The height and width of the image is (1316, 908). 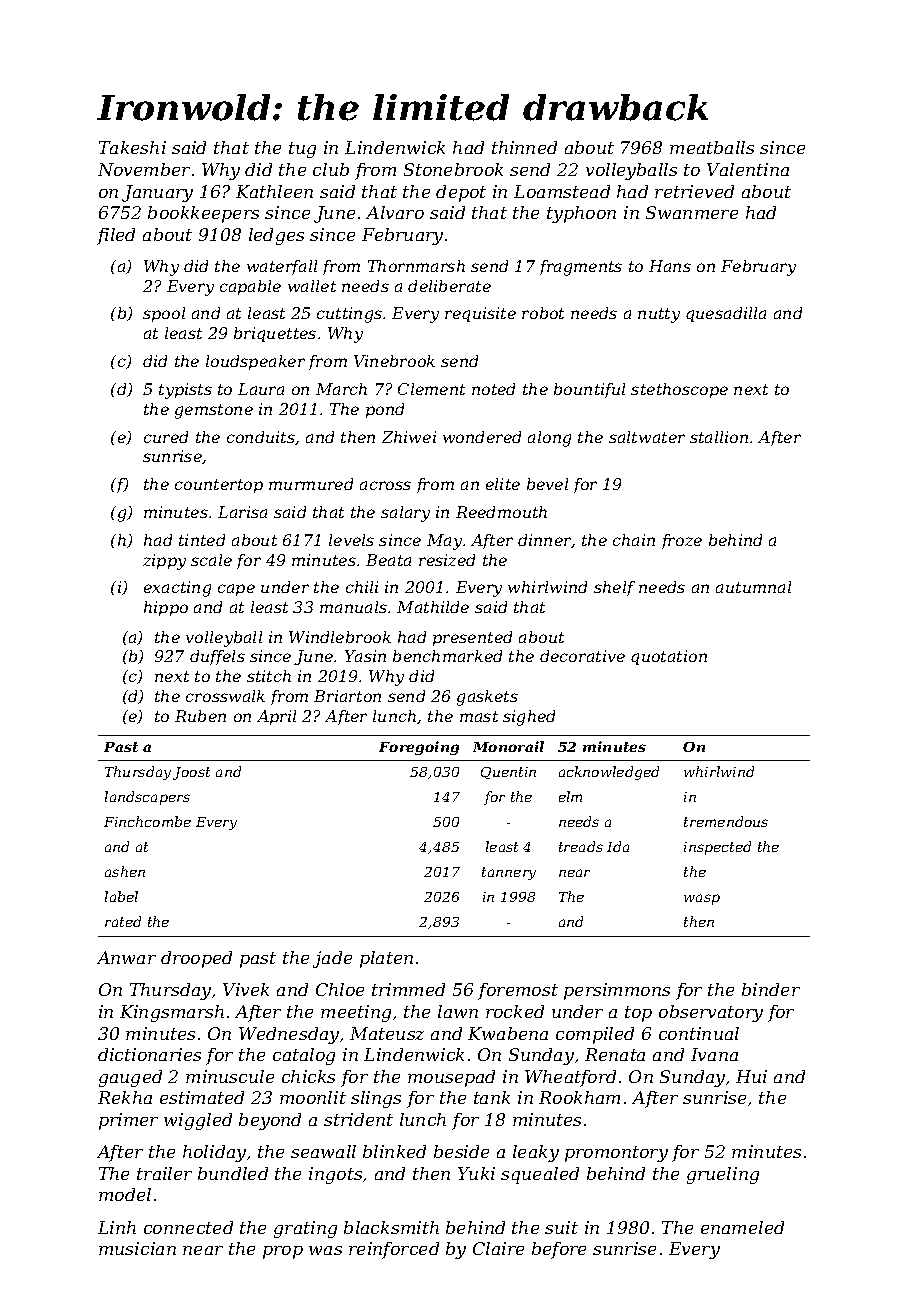 I want to click on bundled, so click(x=233, y=1173).
